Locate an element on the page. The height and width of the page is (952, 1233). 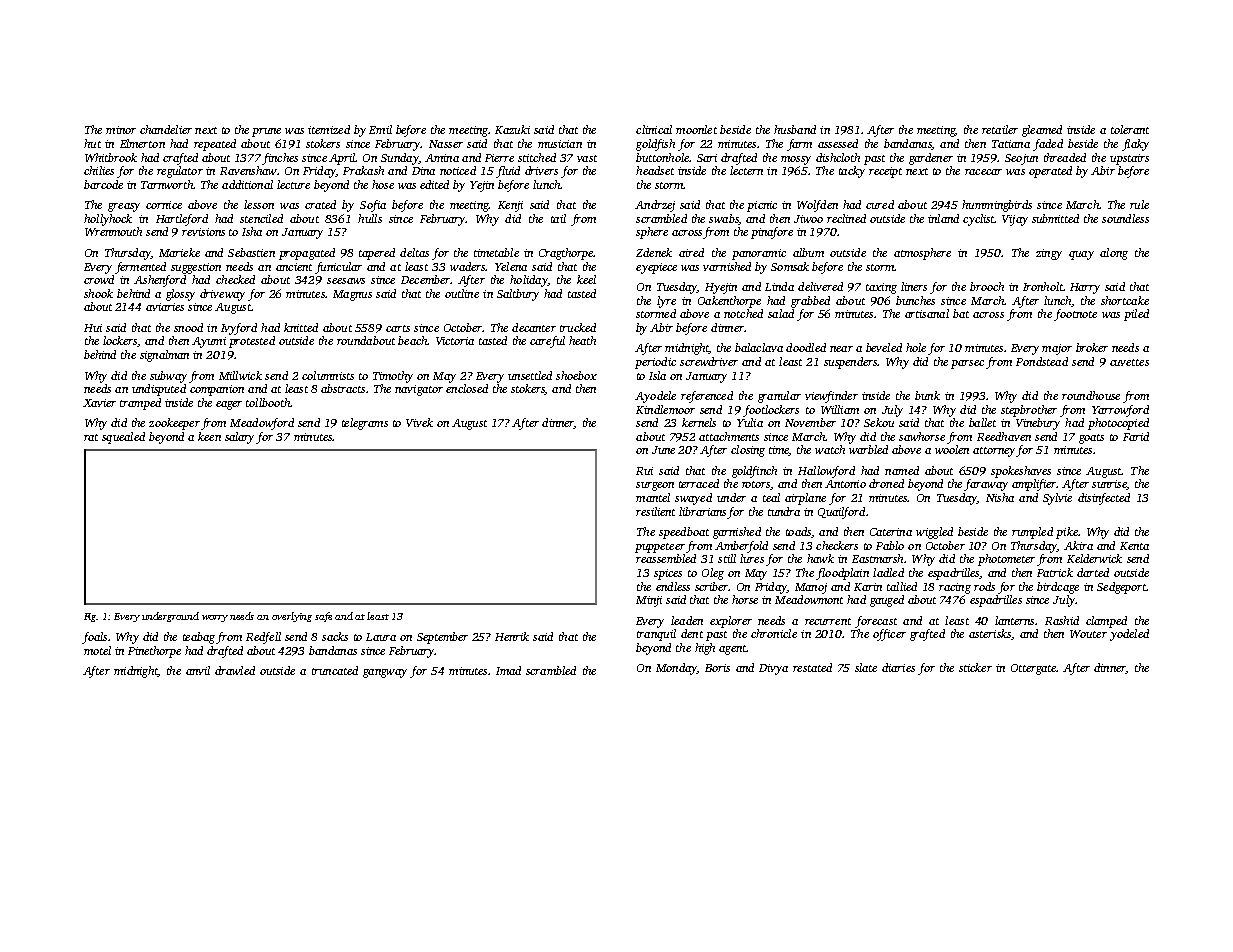
upstairs is located at coordinates (1129, 159).
